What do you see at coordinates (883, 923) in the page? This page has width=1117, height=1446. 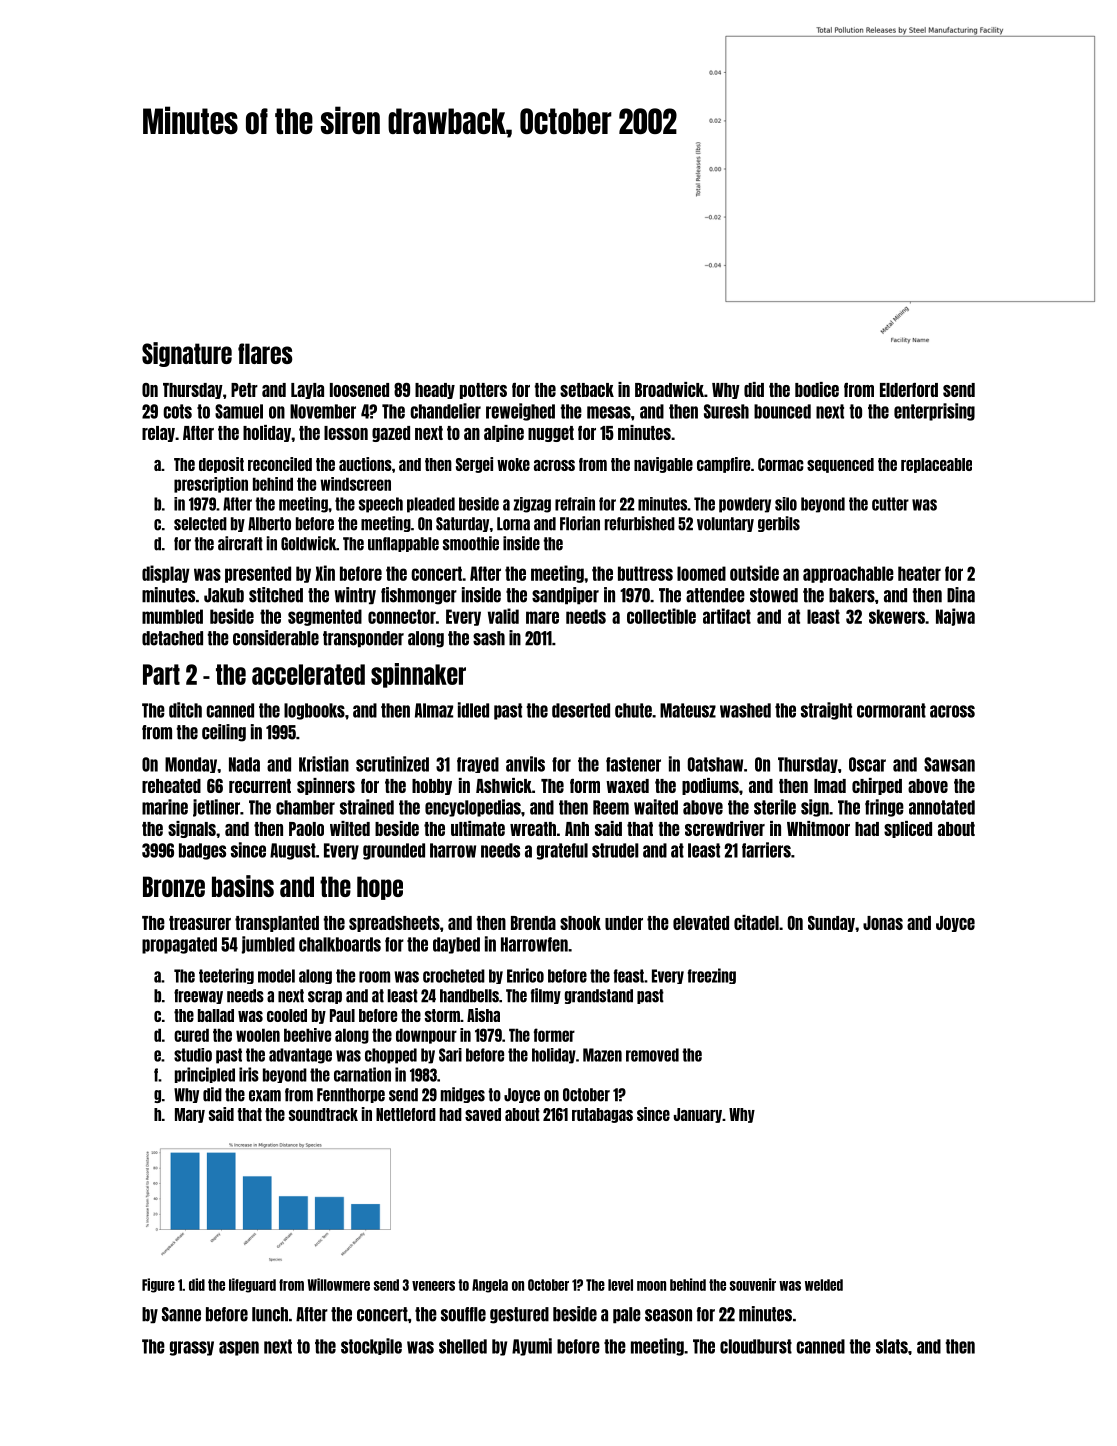 I see `Jonas` at bounding box center [883, 923].
